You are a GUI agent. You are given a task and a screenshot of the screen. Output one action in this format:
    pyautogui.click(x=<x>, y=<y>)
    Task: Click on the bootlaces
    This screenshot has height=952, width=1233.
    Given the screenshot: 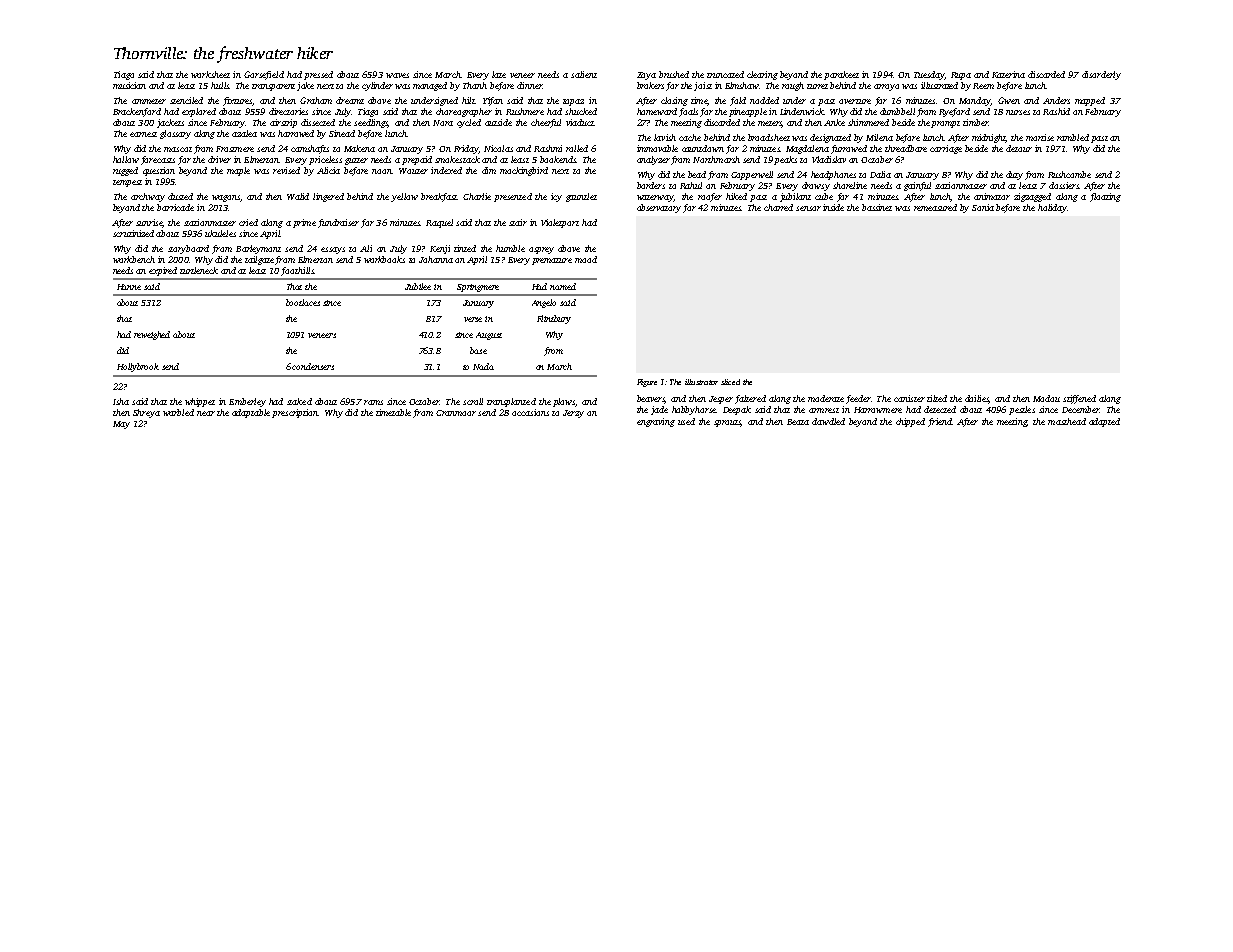 What is the action you would take?
    pyautogui.click(x=303, y=302)
